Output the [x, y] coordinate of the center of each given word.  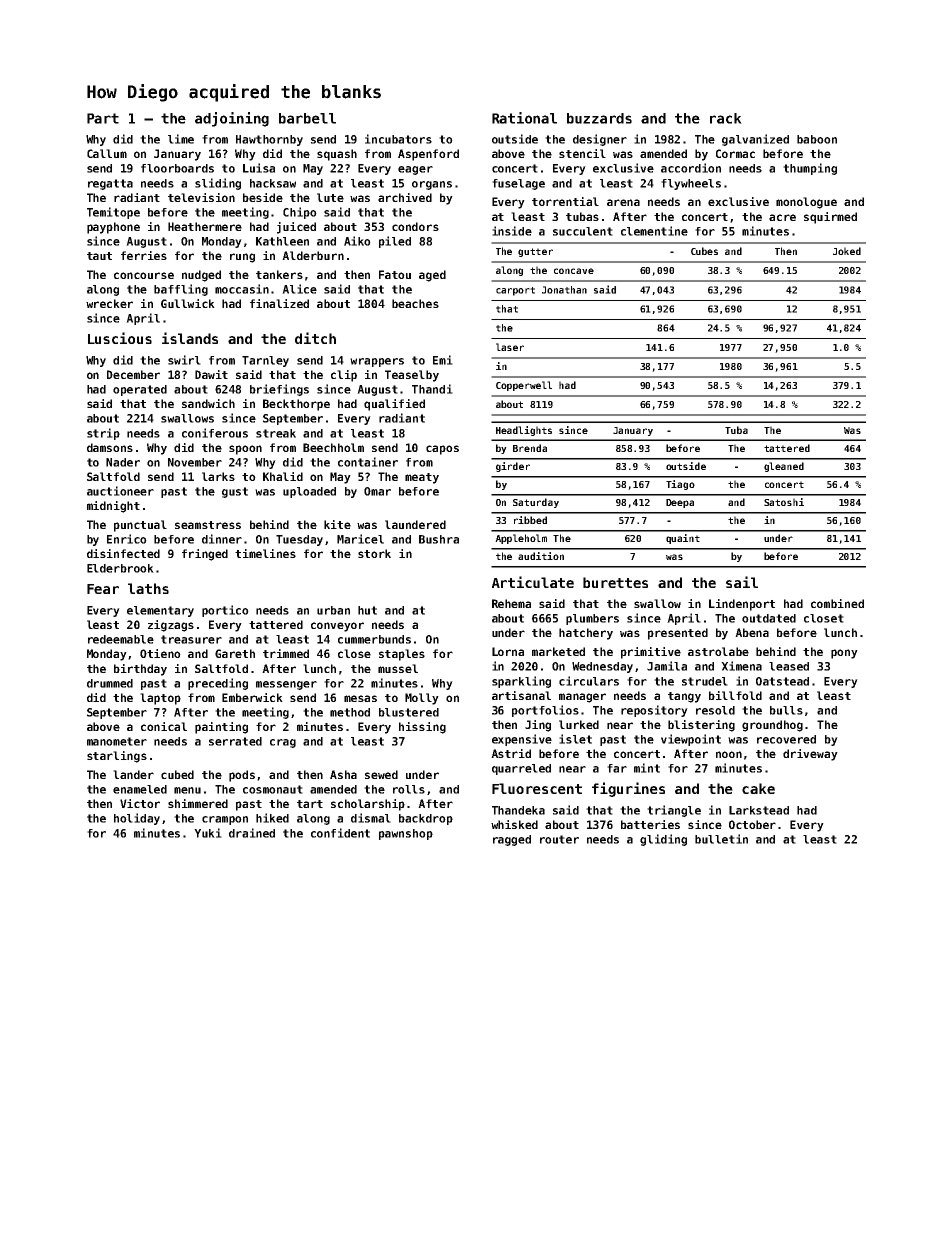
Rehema [511, 603]
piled [395, 242]
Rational [524, 118]
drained [252, 833]
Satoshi [784, 502]
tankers [279, 274]
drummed [110, 683]
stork [374, 553]
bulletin [721, 839]
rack [726, 118]
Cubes [704, 251]
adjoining [232, 119]
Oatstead [782, 681]
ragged [512, 840]
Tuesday [299, 540]
